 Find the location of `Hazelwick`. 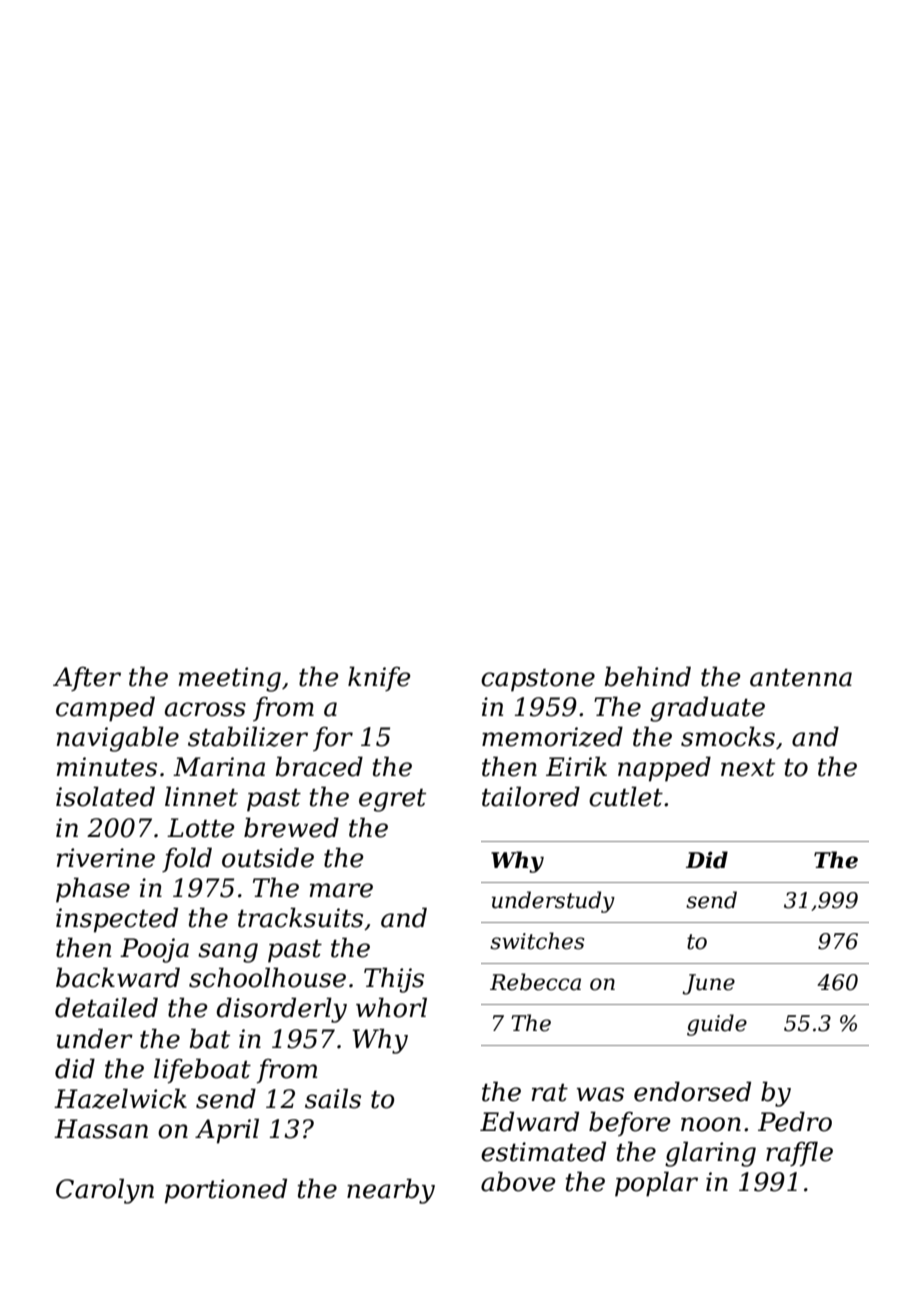

Hazelwick is located at coordinates (120, 1098).
